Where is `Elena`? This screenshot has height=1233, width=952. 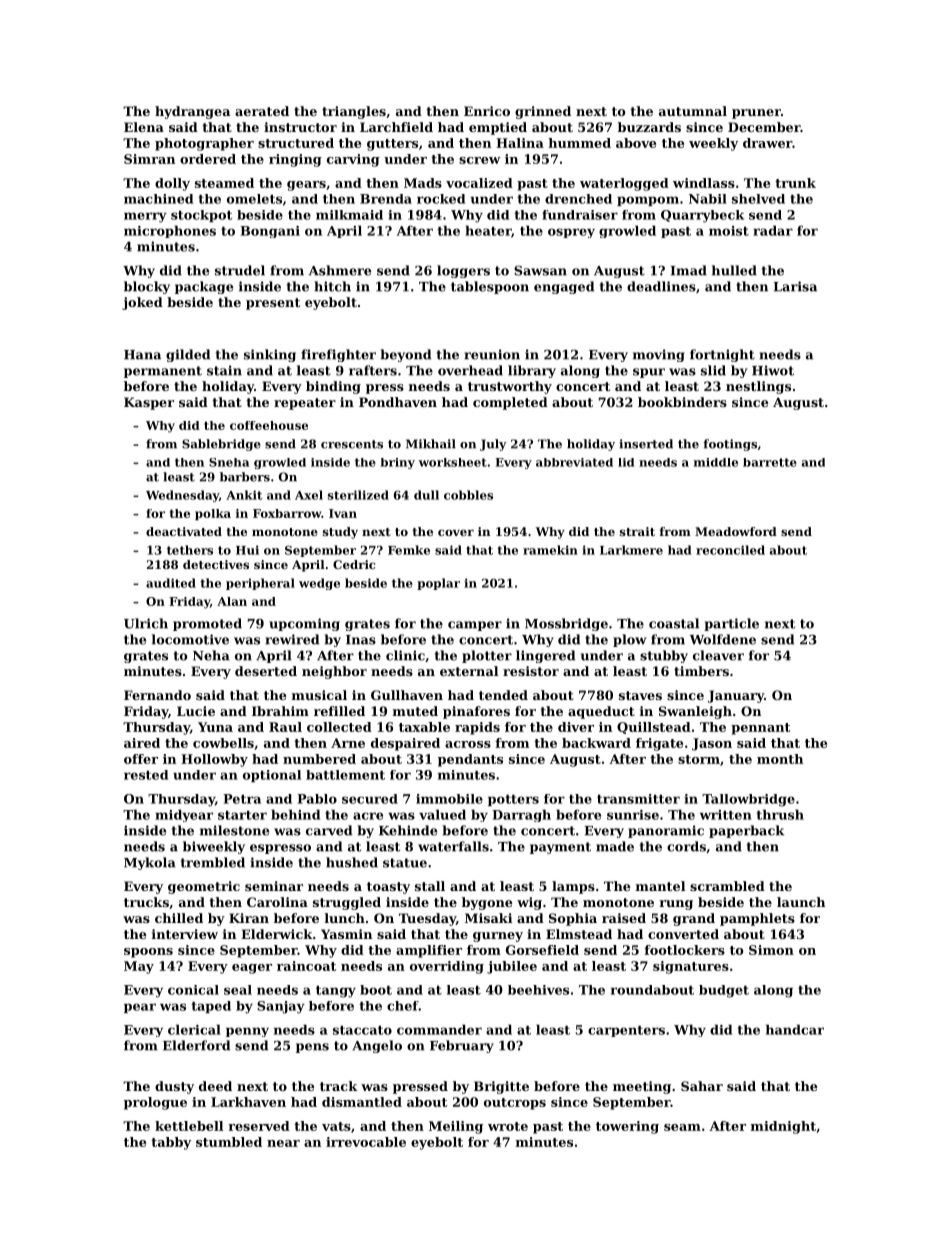 Elena is located at coordinates (144, 127).
